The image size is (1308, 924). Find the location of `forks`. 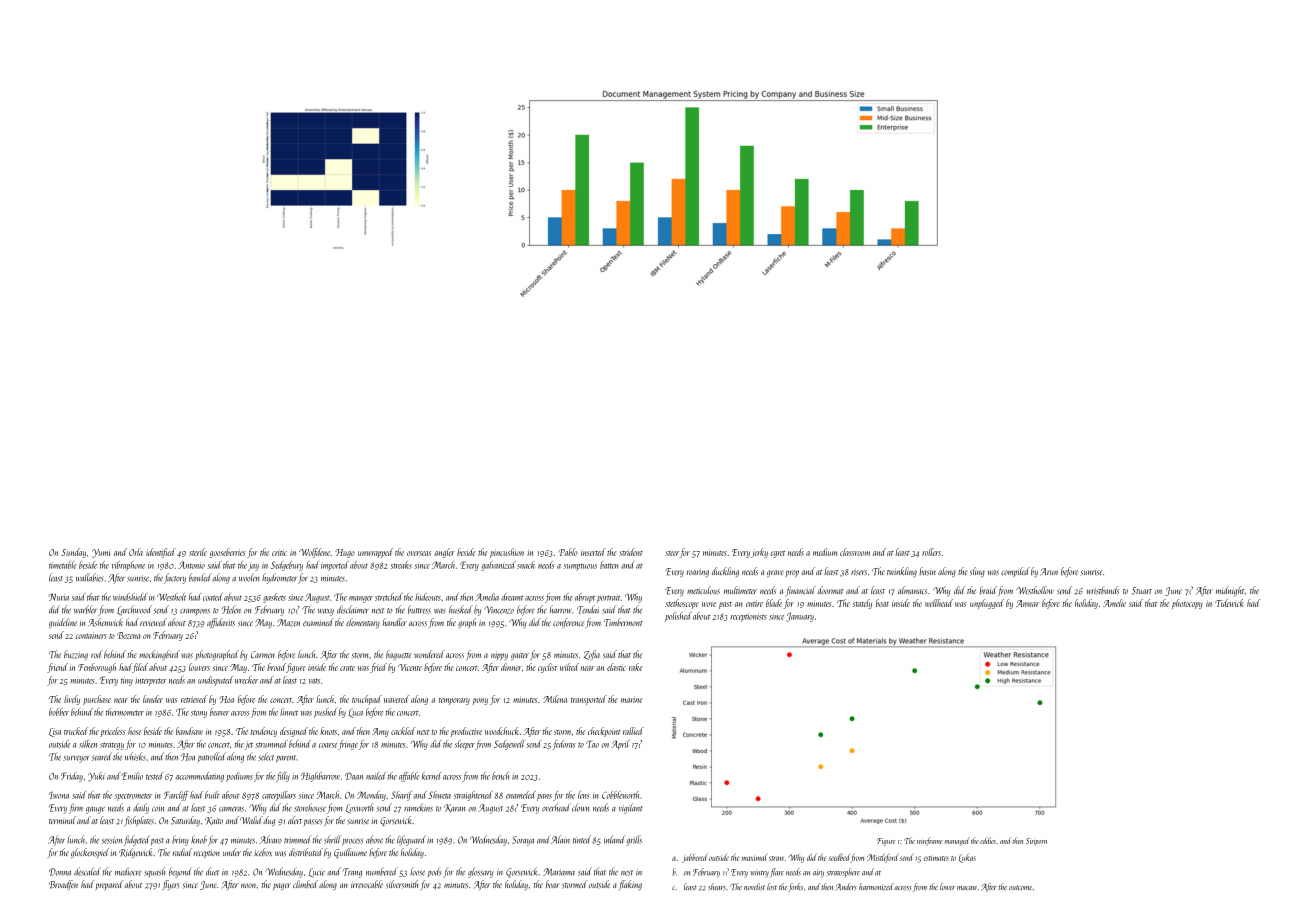

forks is located at coordinates (795, 887).
